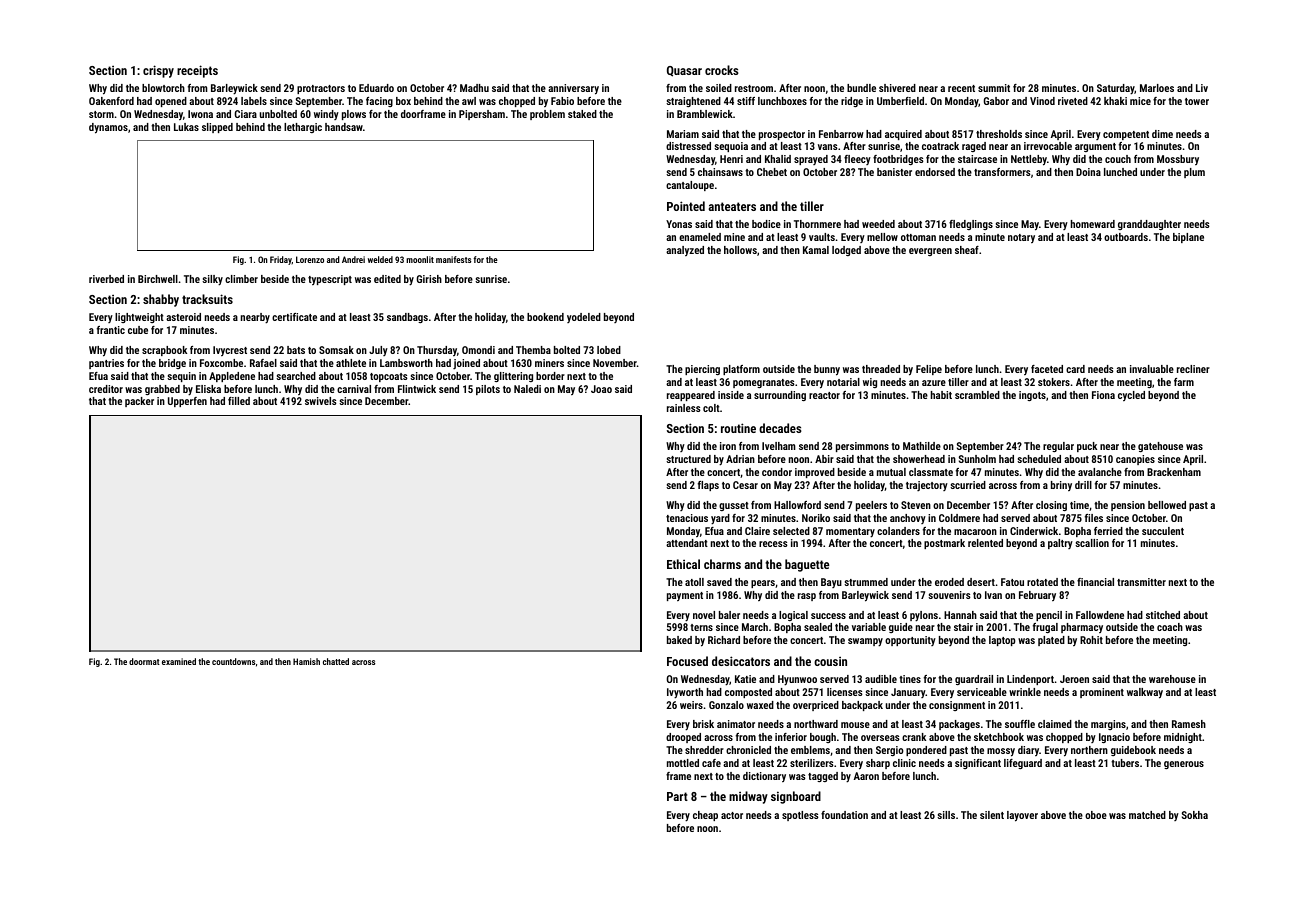  I want to click on riverbed, so click(106, 279).
